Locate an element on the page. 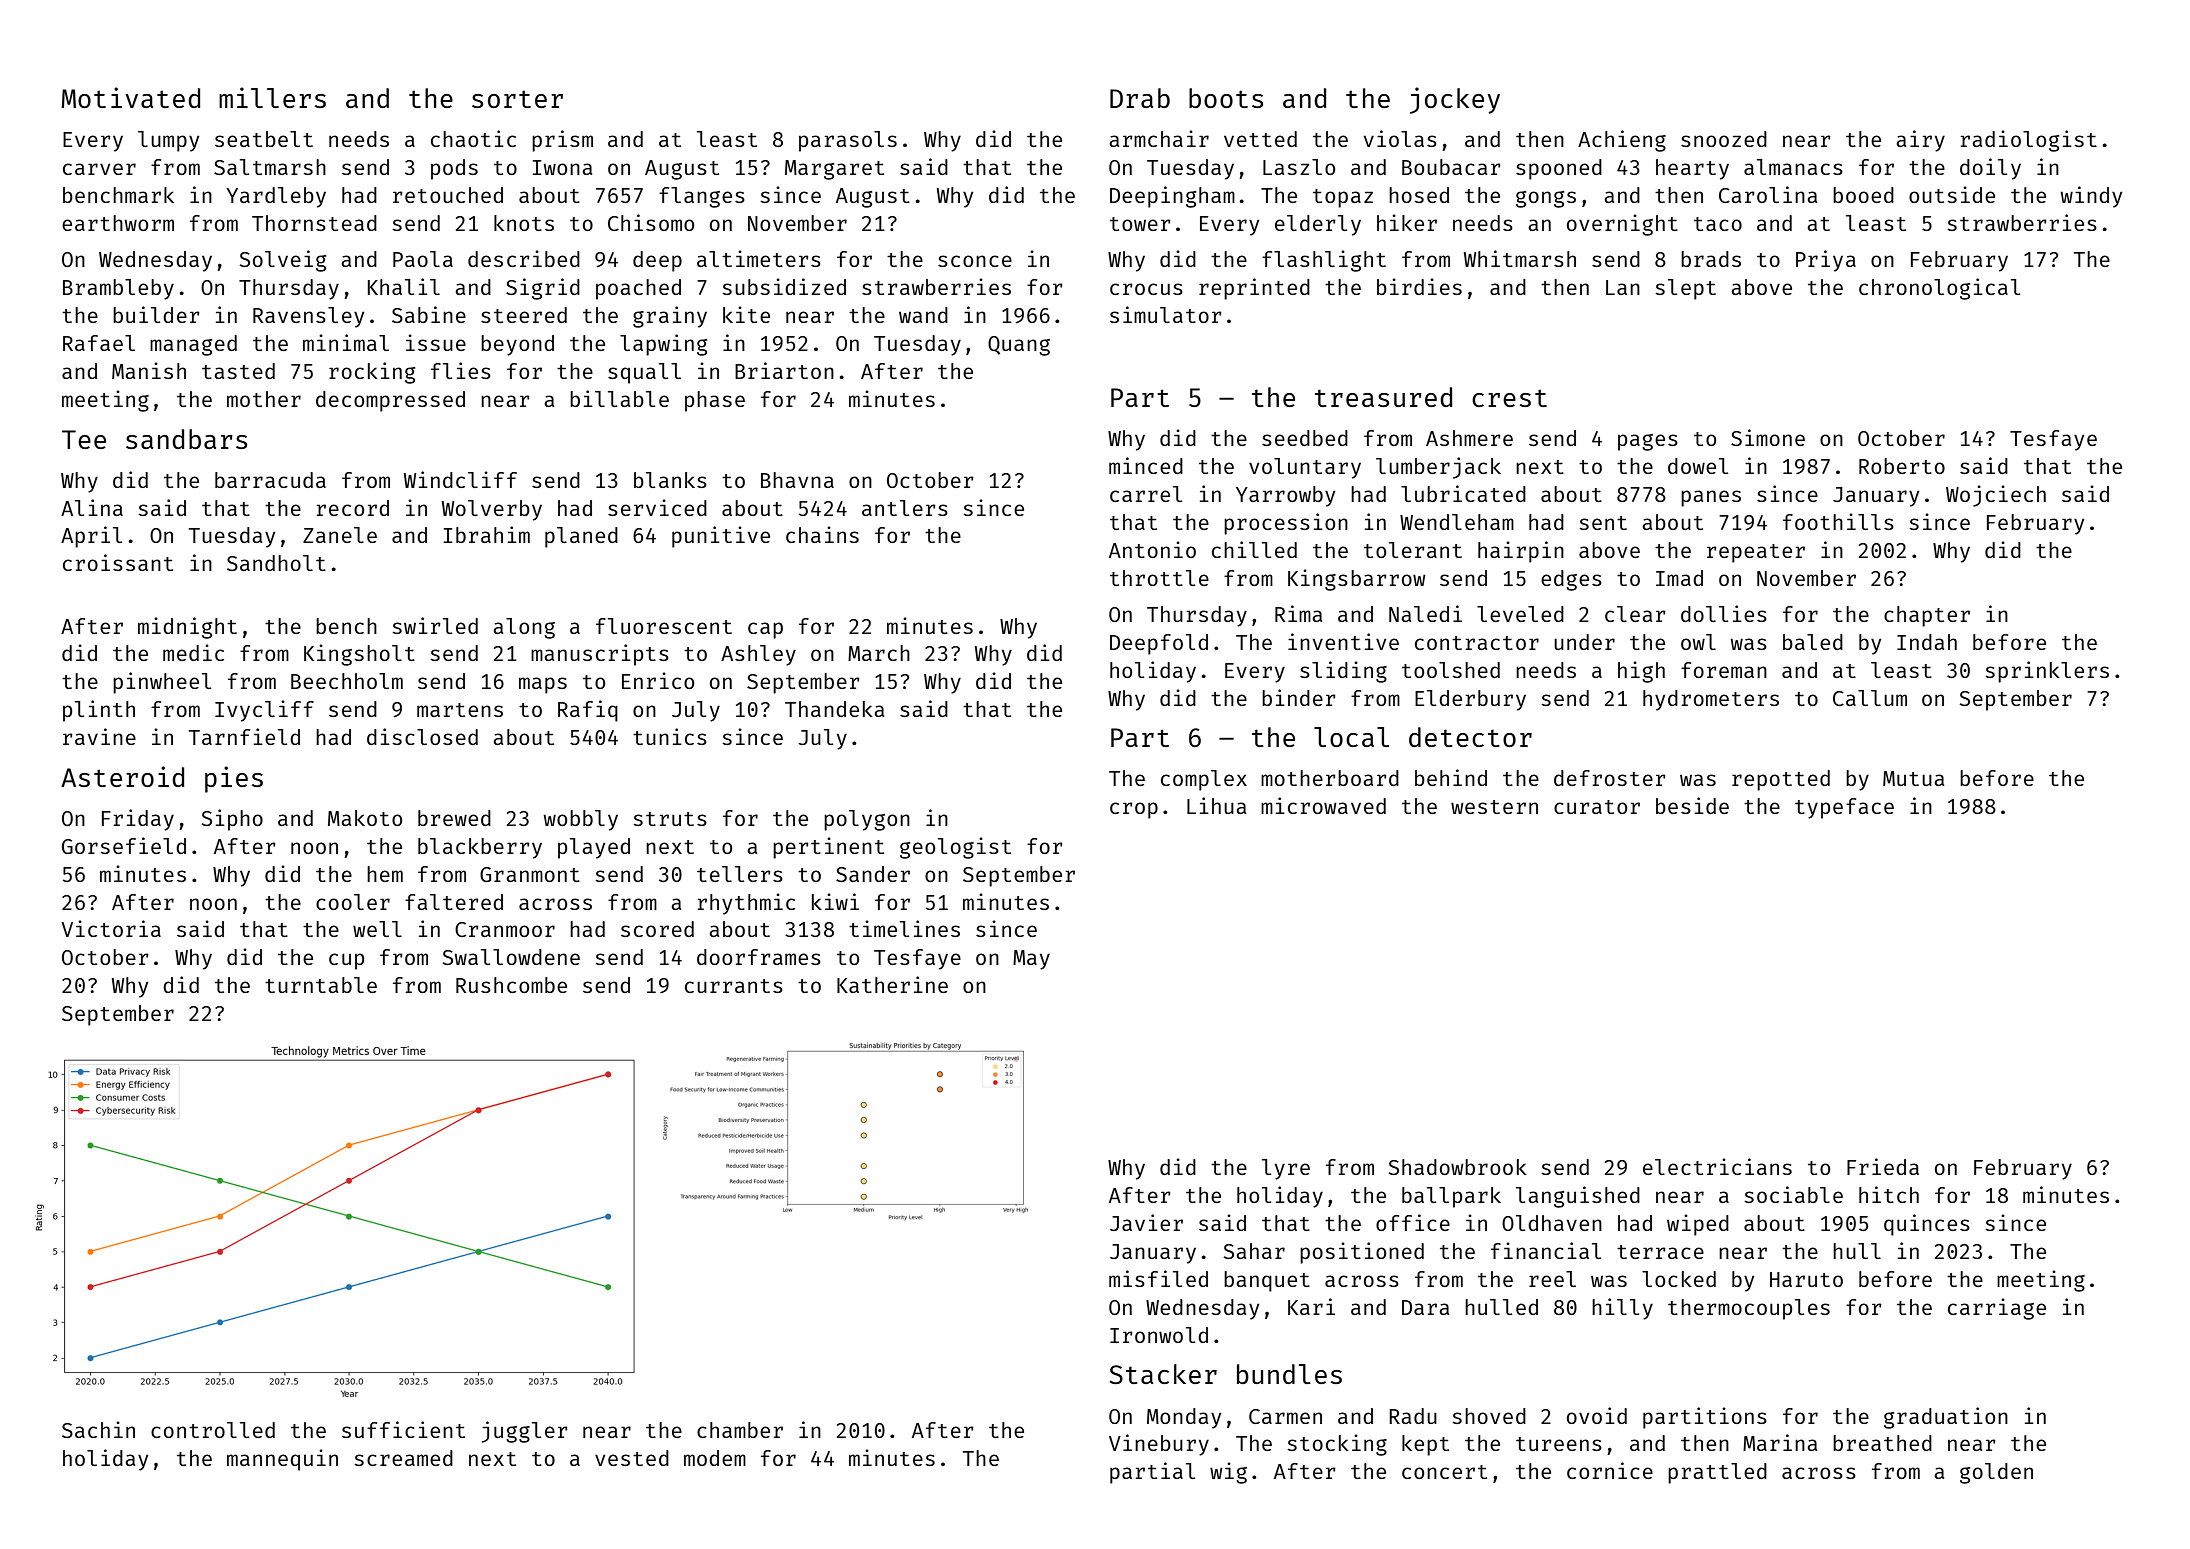 The width and height of the document is (2190, 1549). typeface is located at coordinates (1844, 808).
